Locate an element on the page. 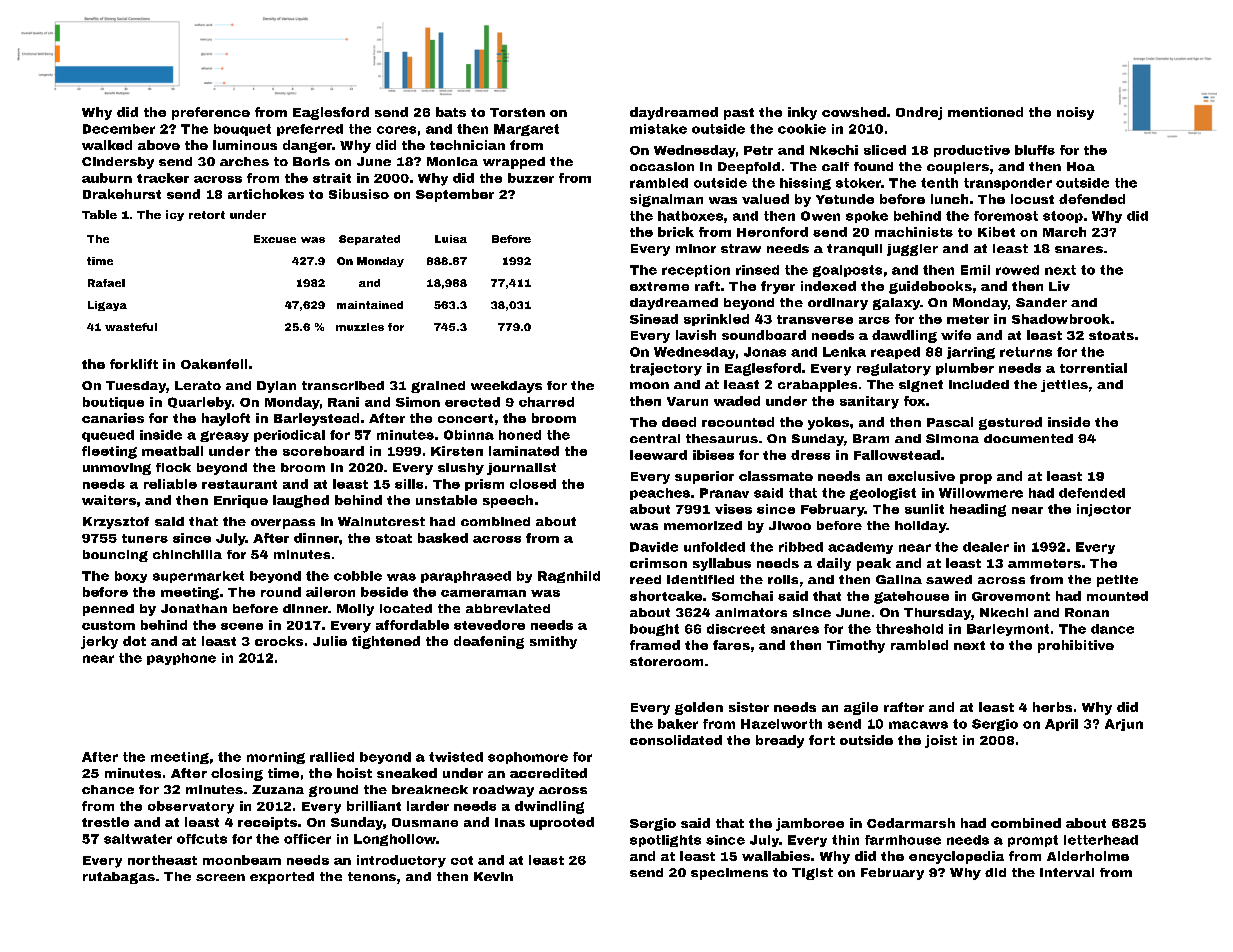  stoop is located at coordinates (1063, 217).
